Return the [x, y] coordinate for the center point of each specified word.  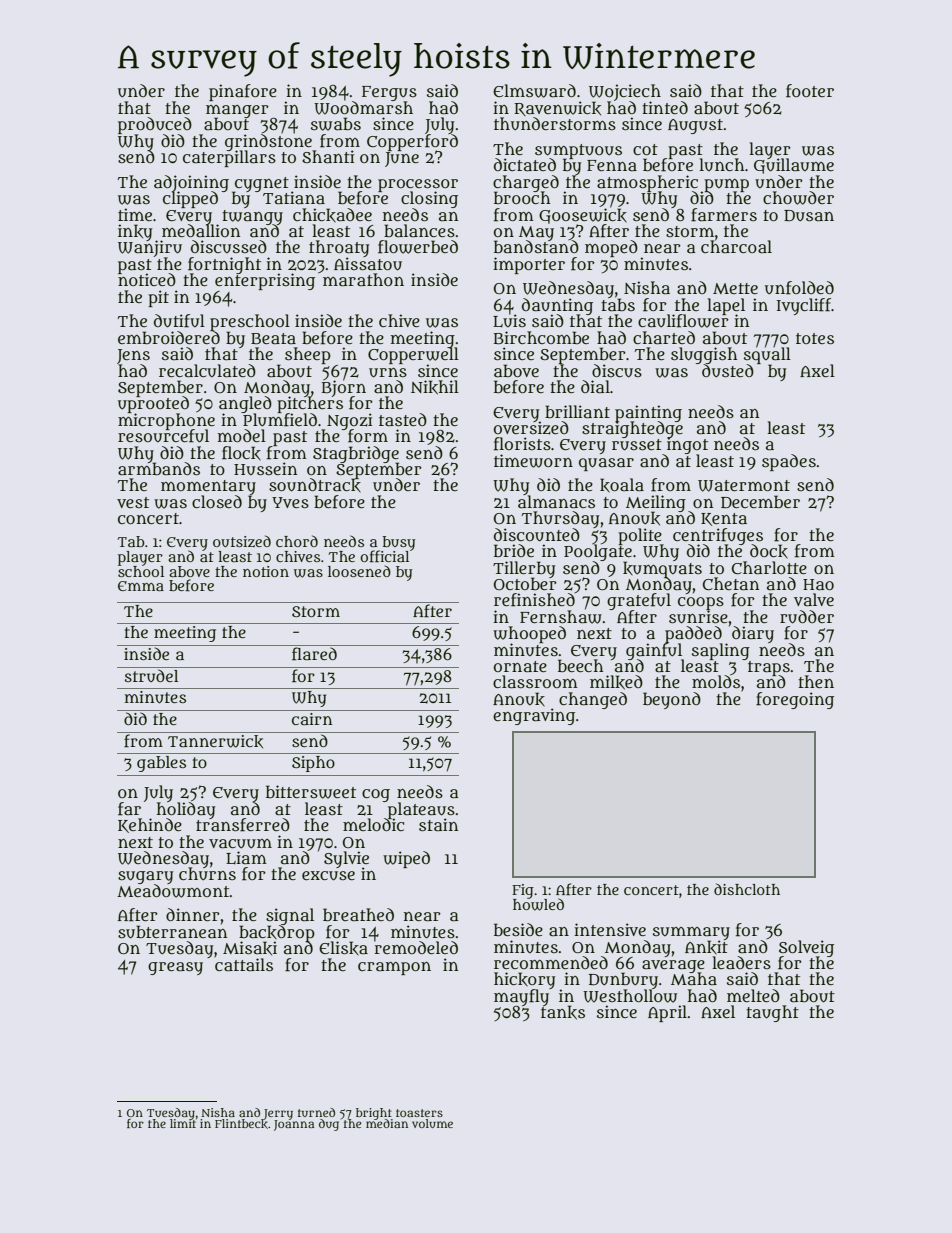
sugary [145, 877]
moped [611, 248]
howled [538, 905]
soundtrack [315, 486]
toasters [419, 1113]
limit [183, 1123]
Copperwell [413, 356]
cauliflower [683, 321]
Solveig [806, 948]
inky [135, 232]
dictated [525, 164]
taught [772, 1013]
